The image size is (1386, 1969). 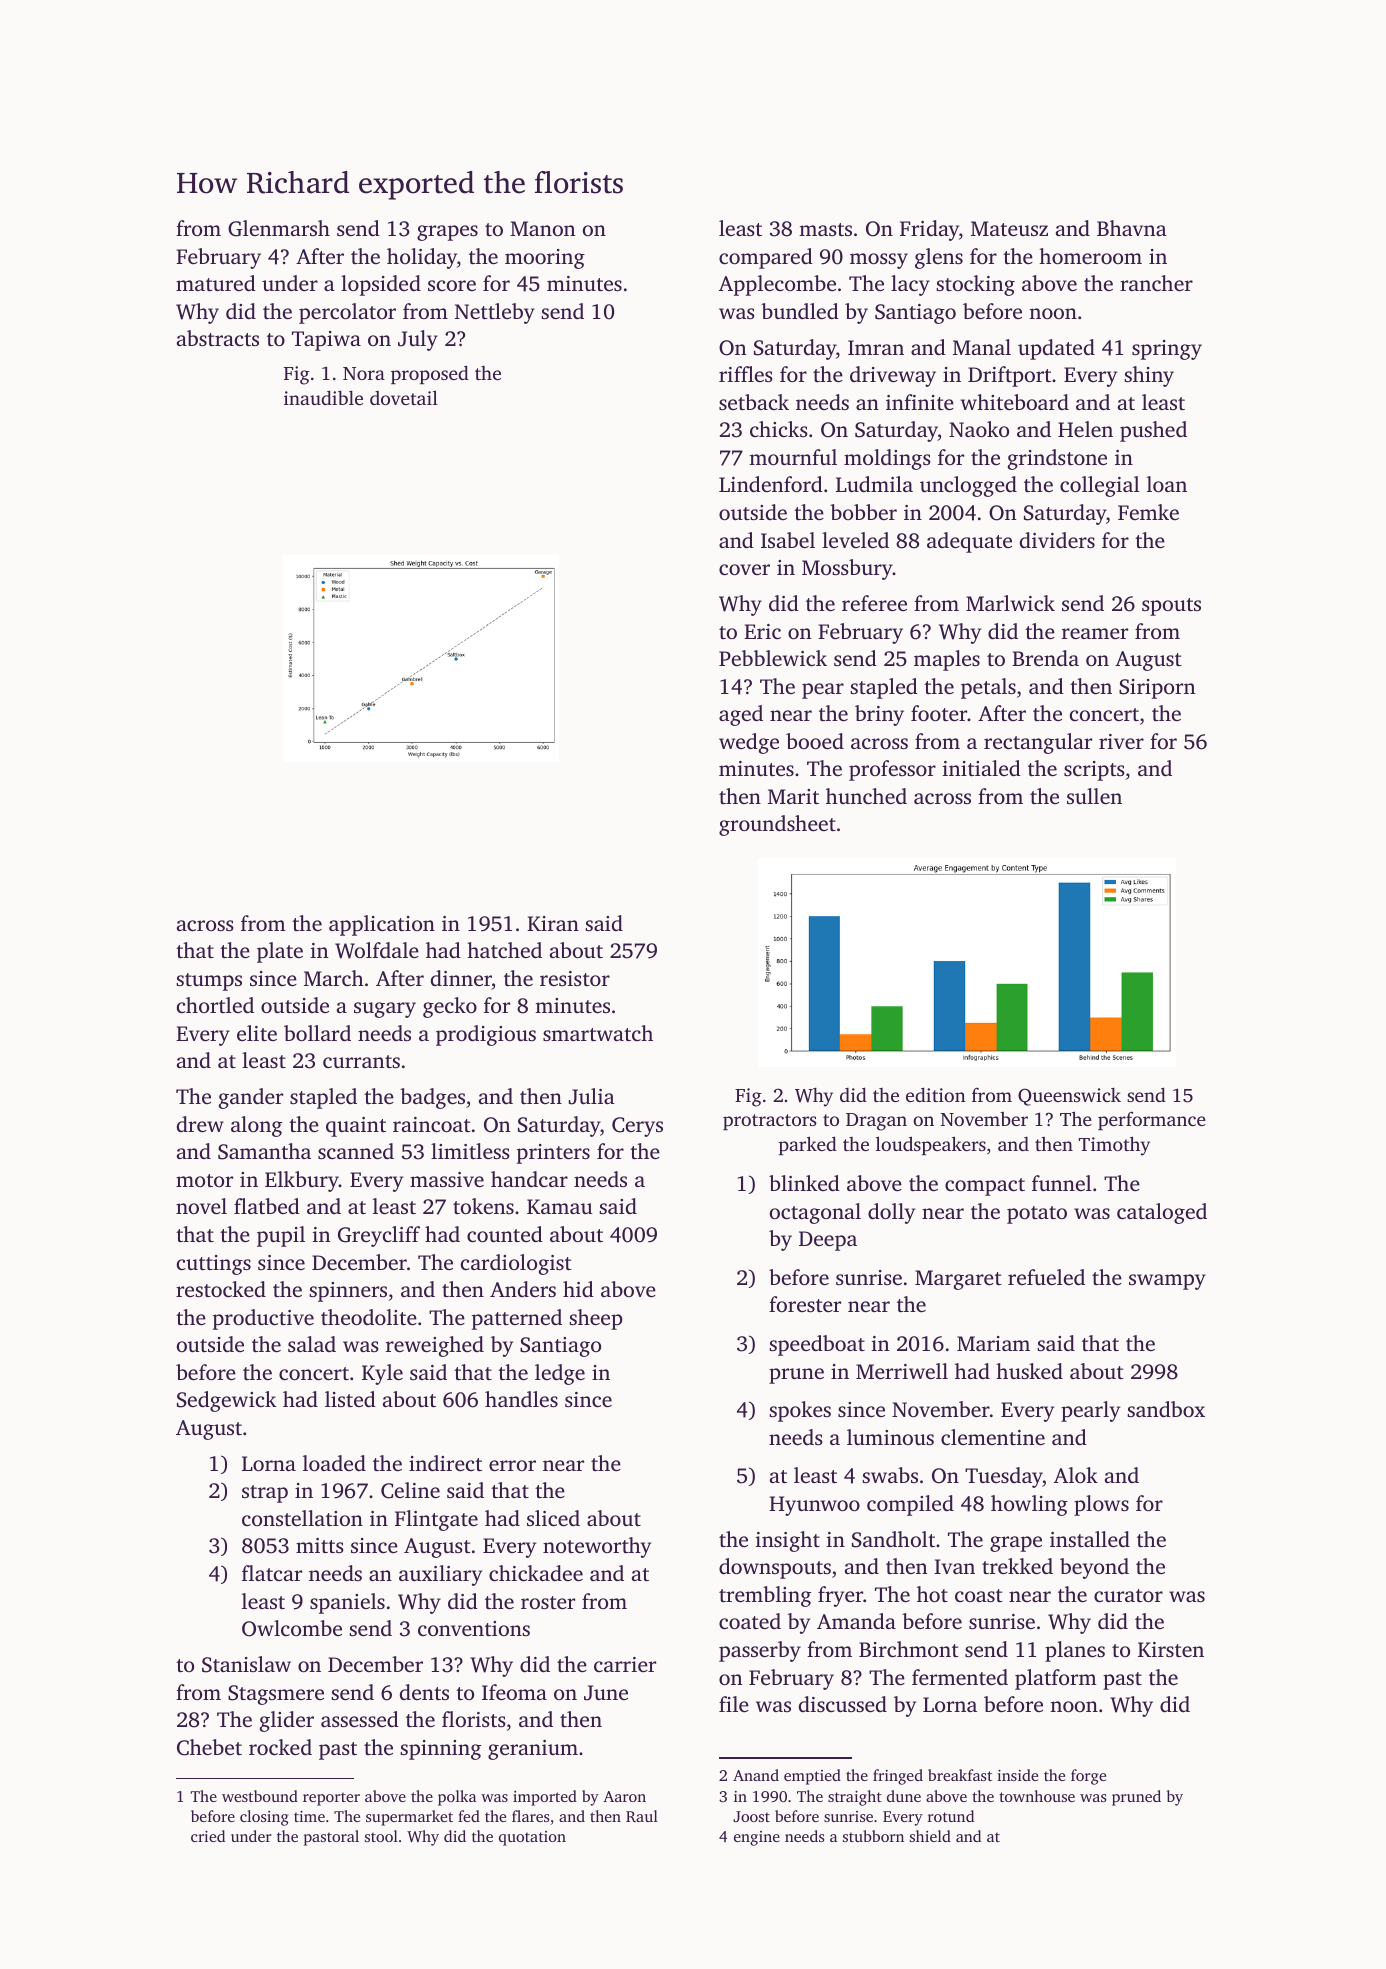 What do you see at coordinates (1069, 1096) in the document?
I see `Queenswick` at bounding box center [1069, 1096].
